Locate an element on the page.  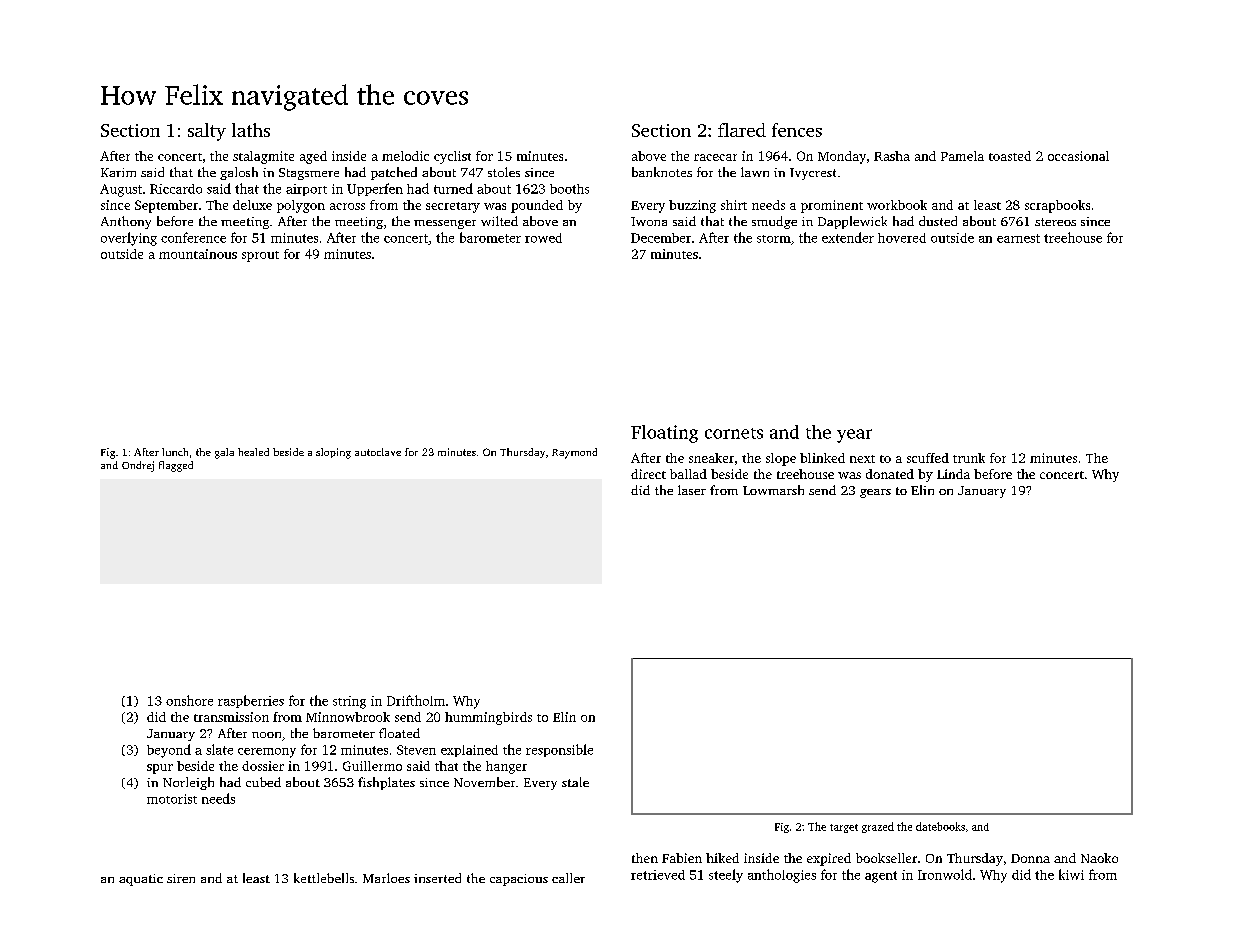
salty is located at coordinates (207, 132).
